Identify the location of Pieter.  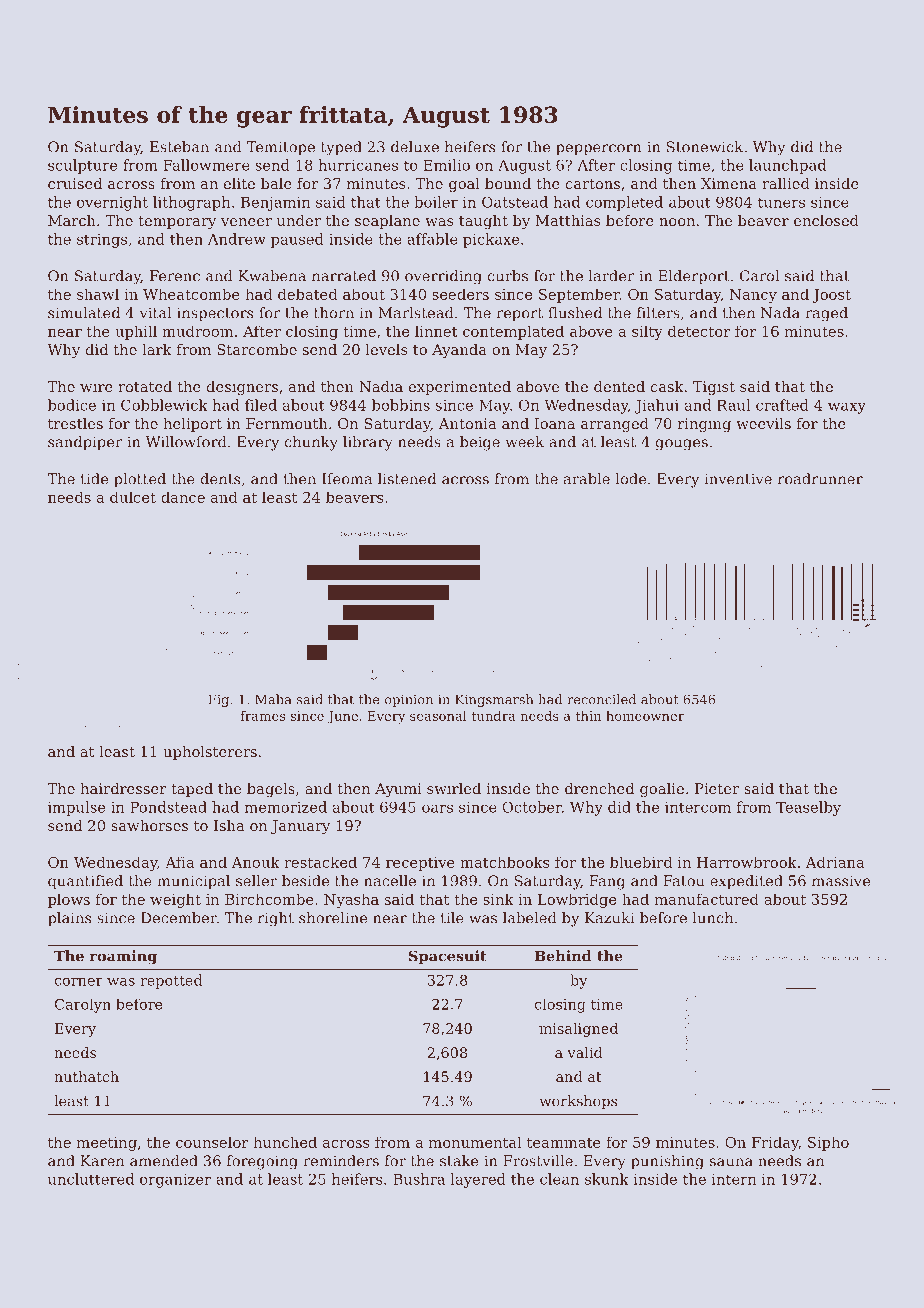
(717, 788).
